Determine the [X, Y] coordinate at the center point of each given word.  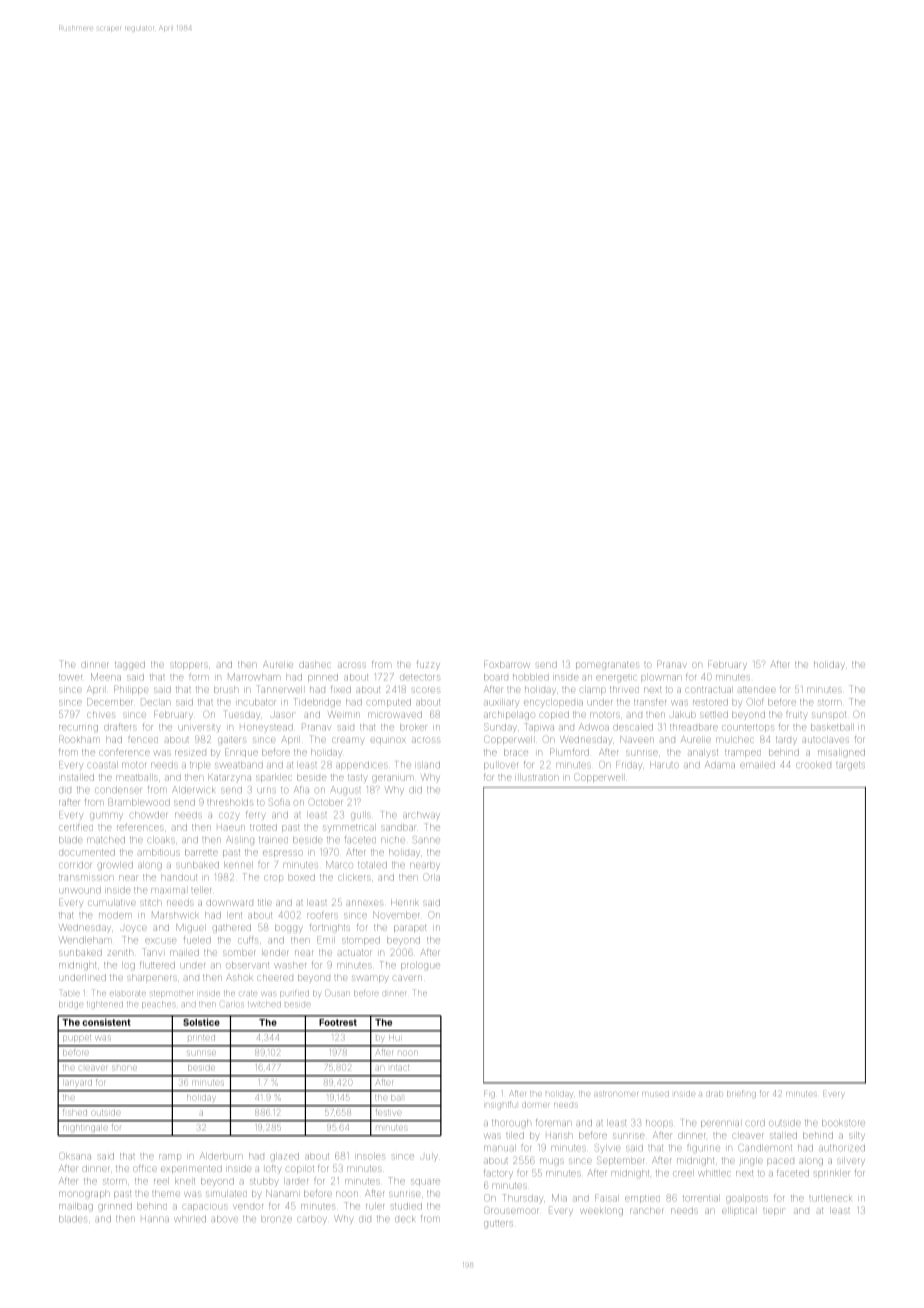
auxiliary [501, 703]
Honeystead [266, 728]
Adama [720, 764]
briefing [741, 1094]
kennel [237, 865]
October [326, 802]
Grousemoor [511, 1211]
